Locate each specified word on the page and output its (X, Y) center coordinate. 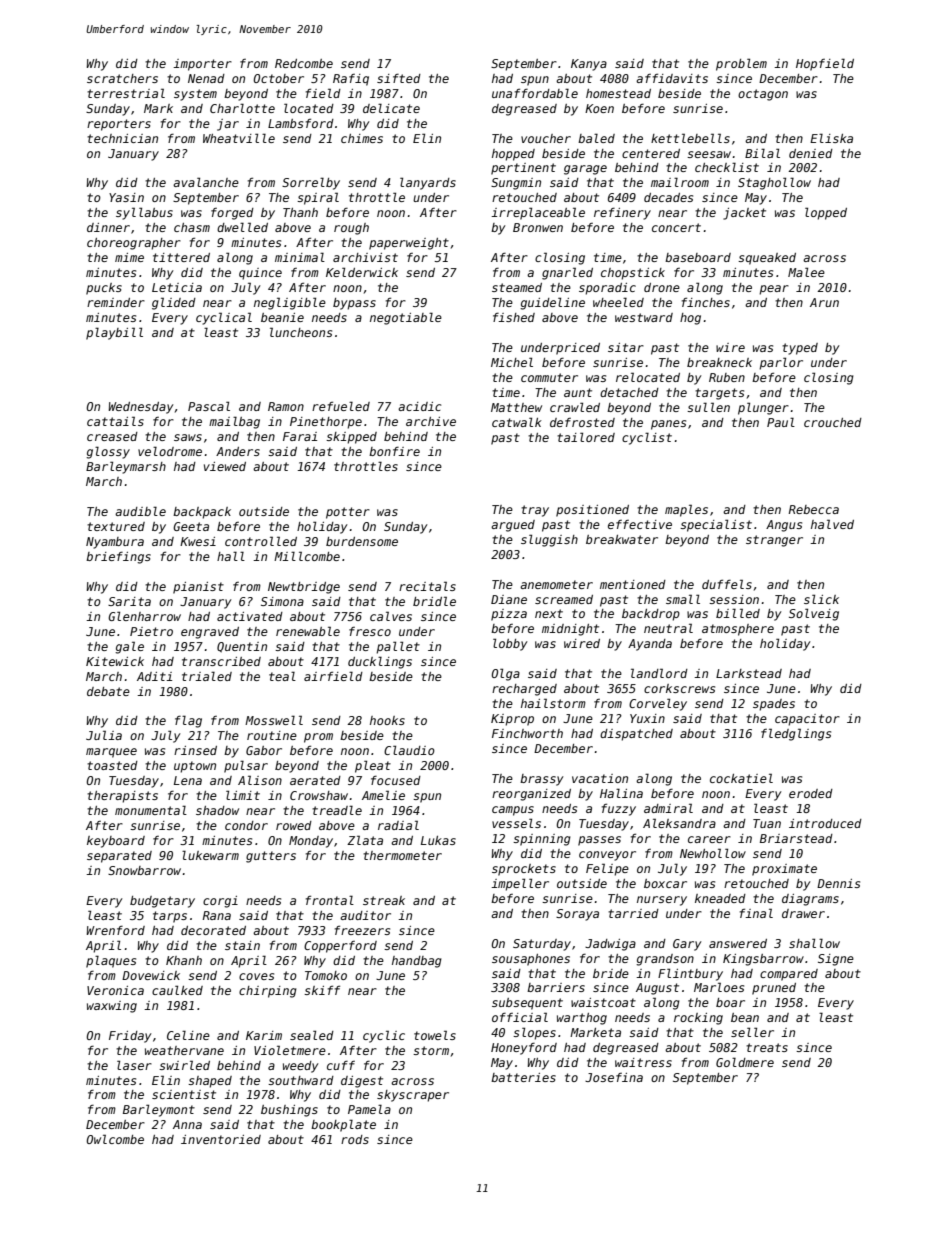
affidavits (672, 78)
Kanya (589, 65)
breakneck (719, 362)
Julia (104, 735)
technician (122, 138)
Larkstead (749, 673)
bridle (434, 601)
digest (362, 1082)
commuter (549, 377)
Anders (238, 451)
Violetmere (290, 1050)
